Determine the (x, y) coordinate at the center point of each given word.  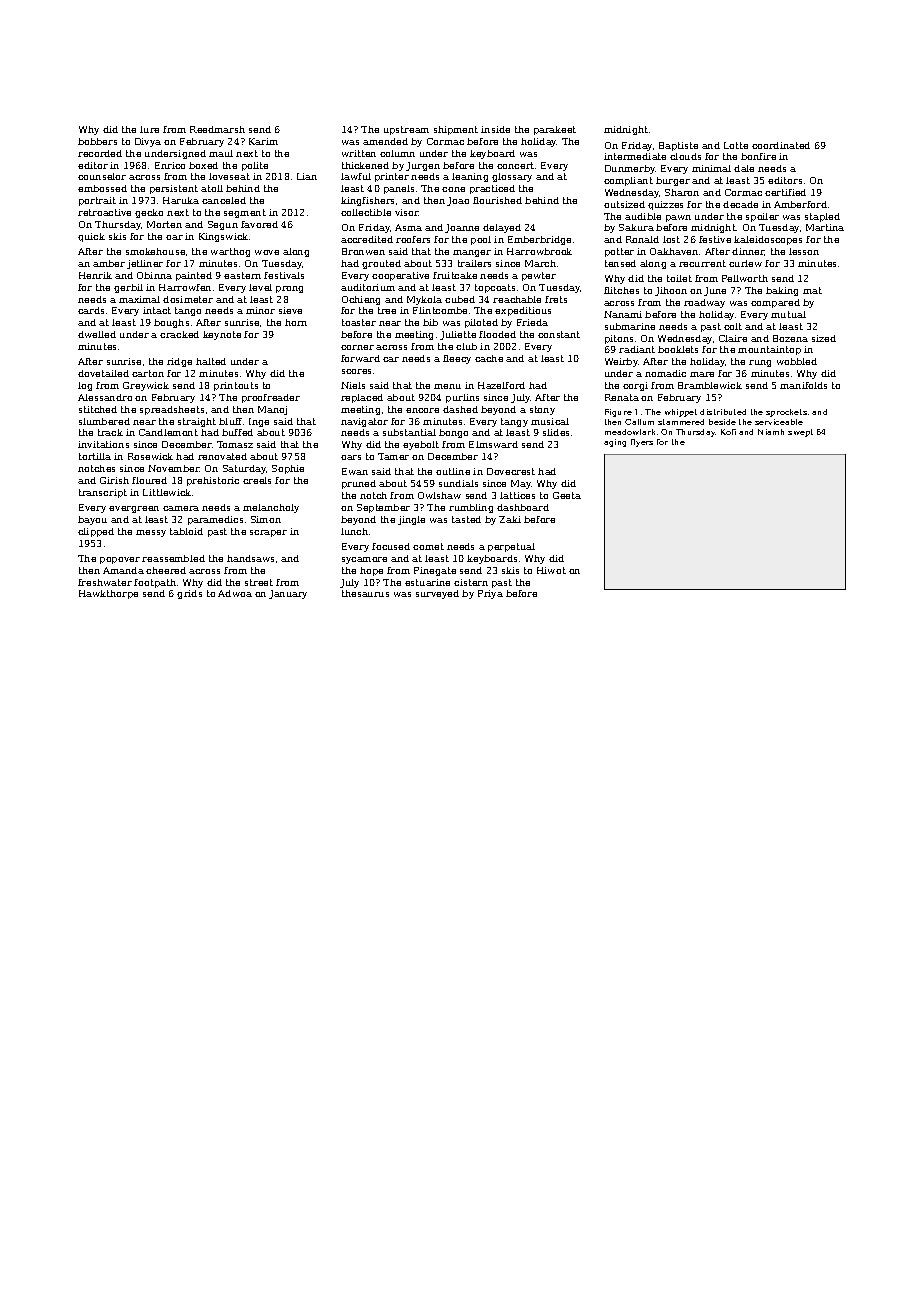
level (260, 287)
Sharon (682, 192)
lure (149, 129)
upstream (406, 130)
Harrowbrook (539, 251)
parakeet (555, 130)
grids (189, 594)
